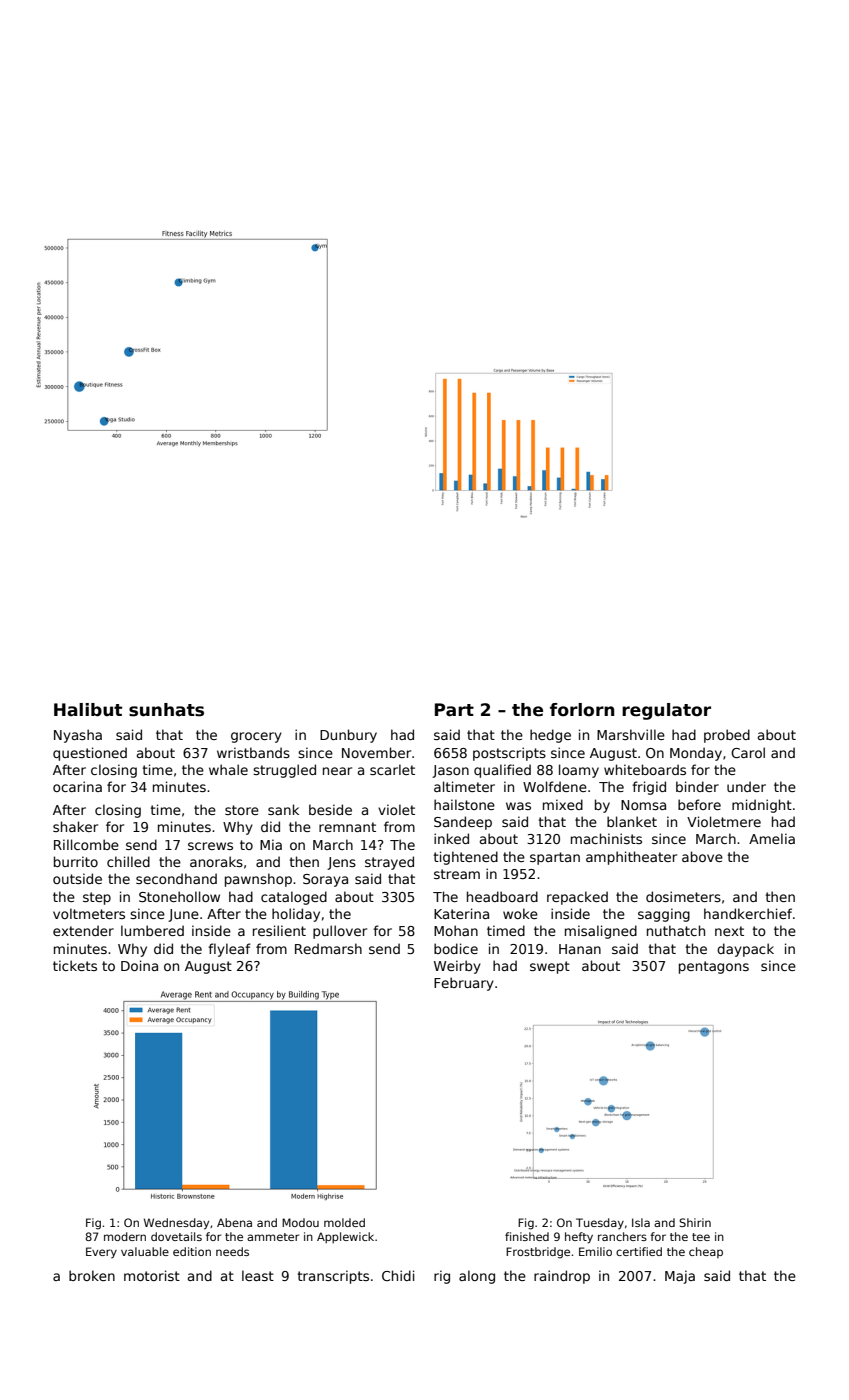  I want to click on molded, so click(344, 1222).
